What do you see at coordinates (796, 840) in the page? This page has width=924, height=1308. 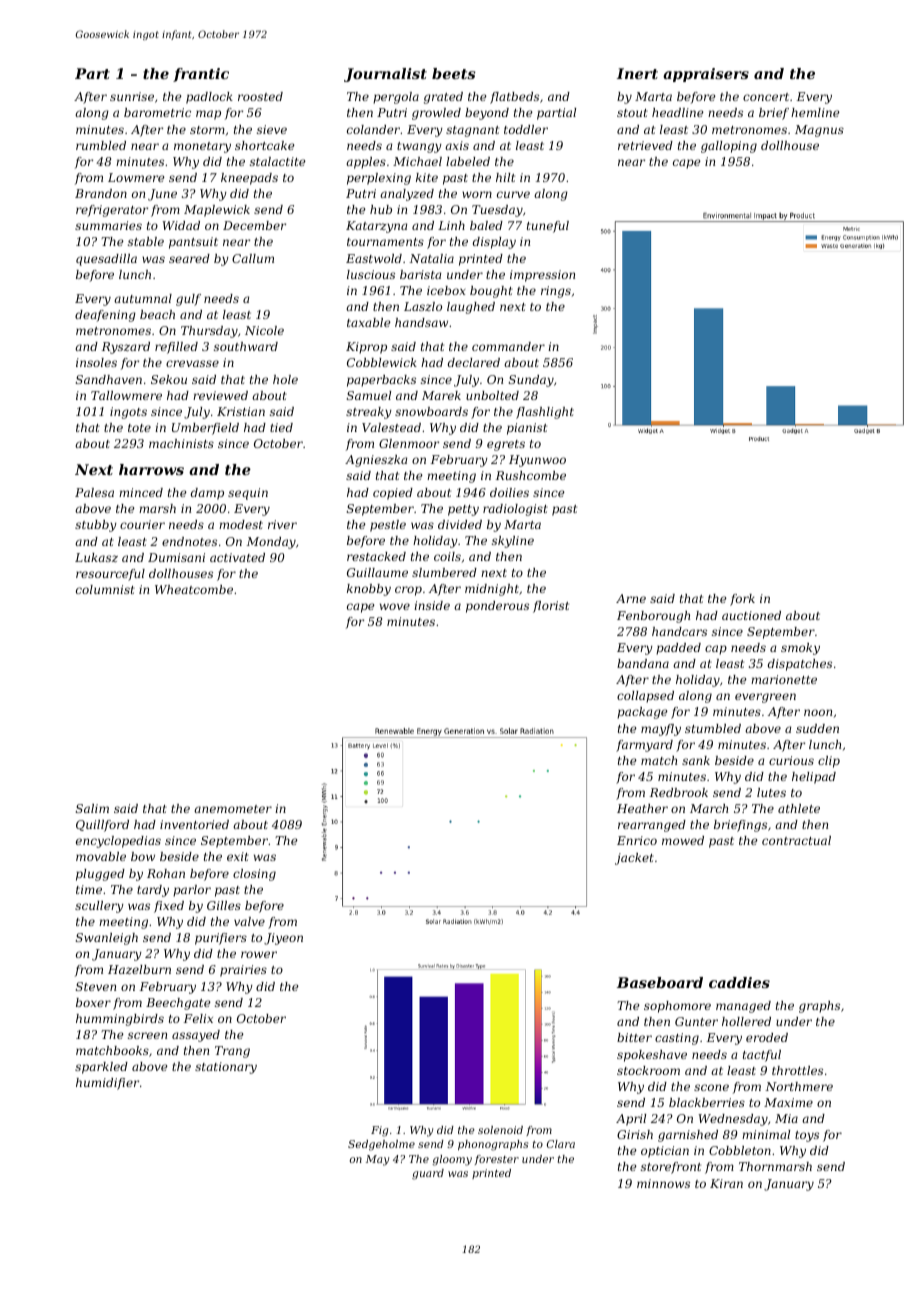 I see `contractual` at bounding box center [796, 840].
